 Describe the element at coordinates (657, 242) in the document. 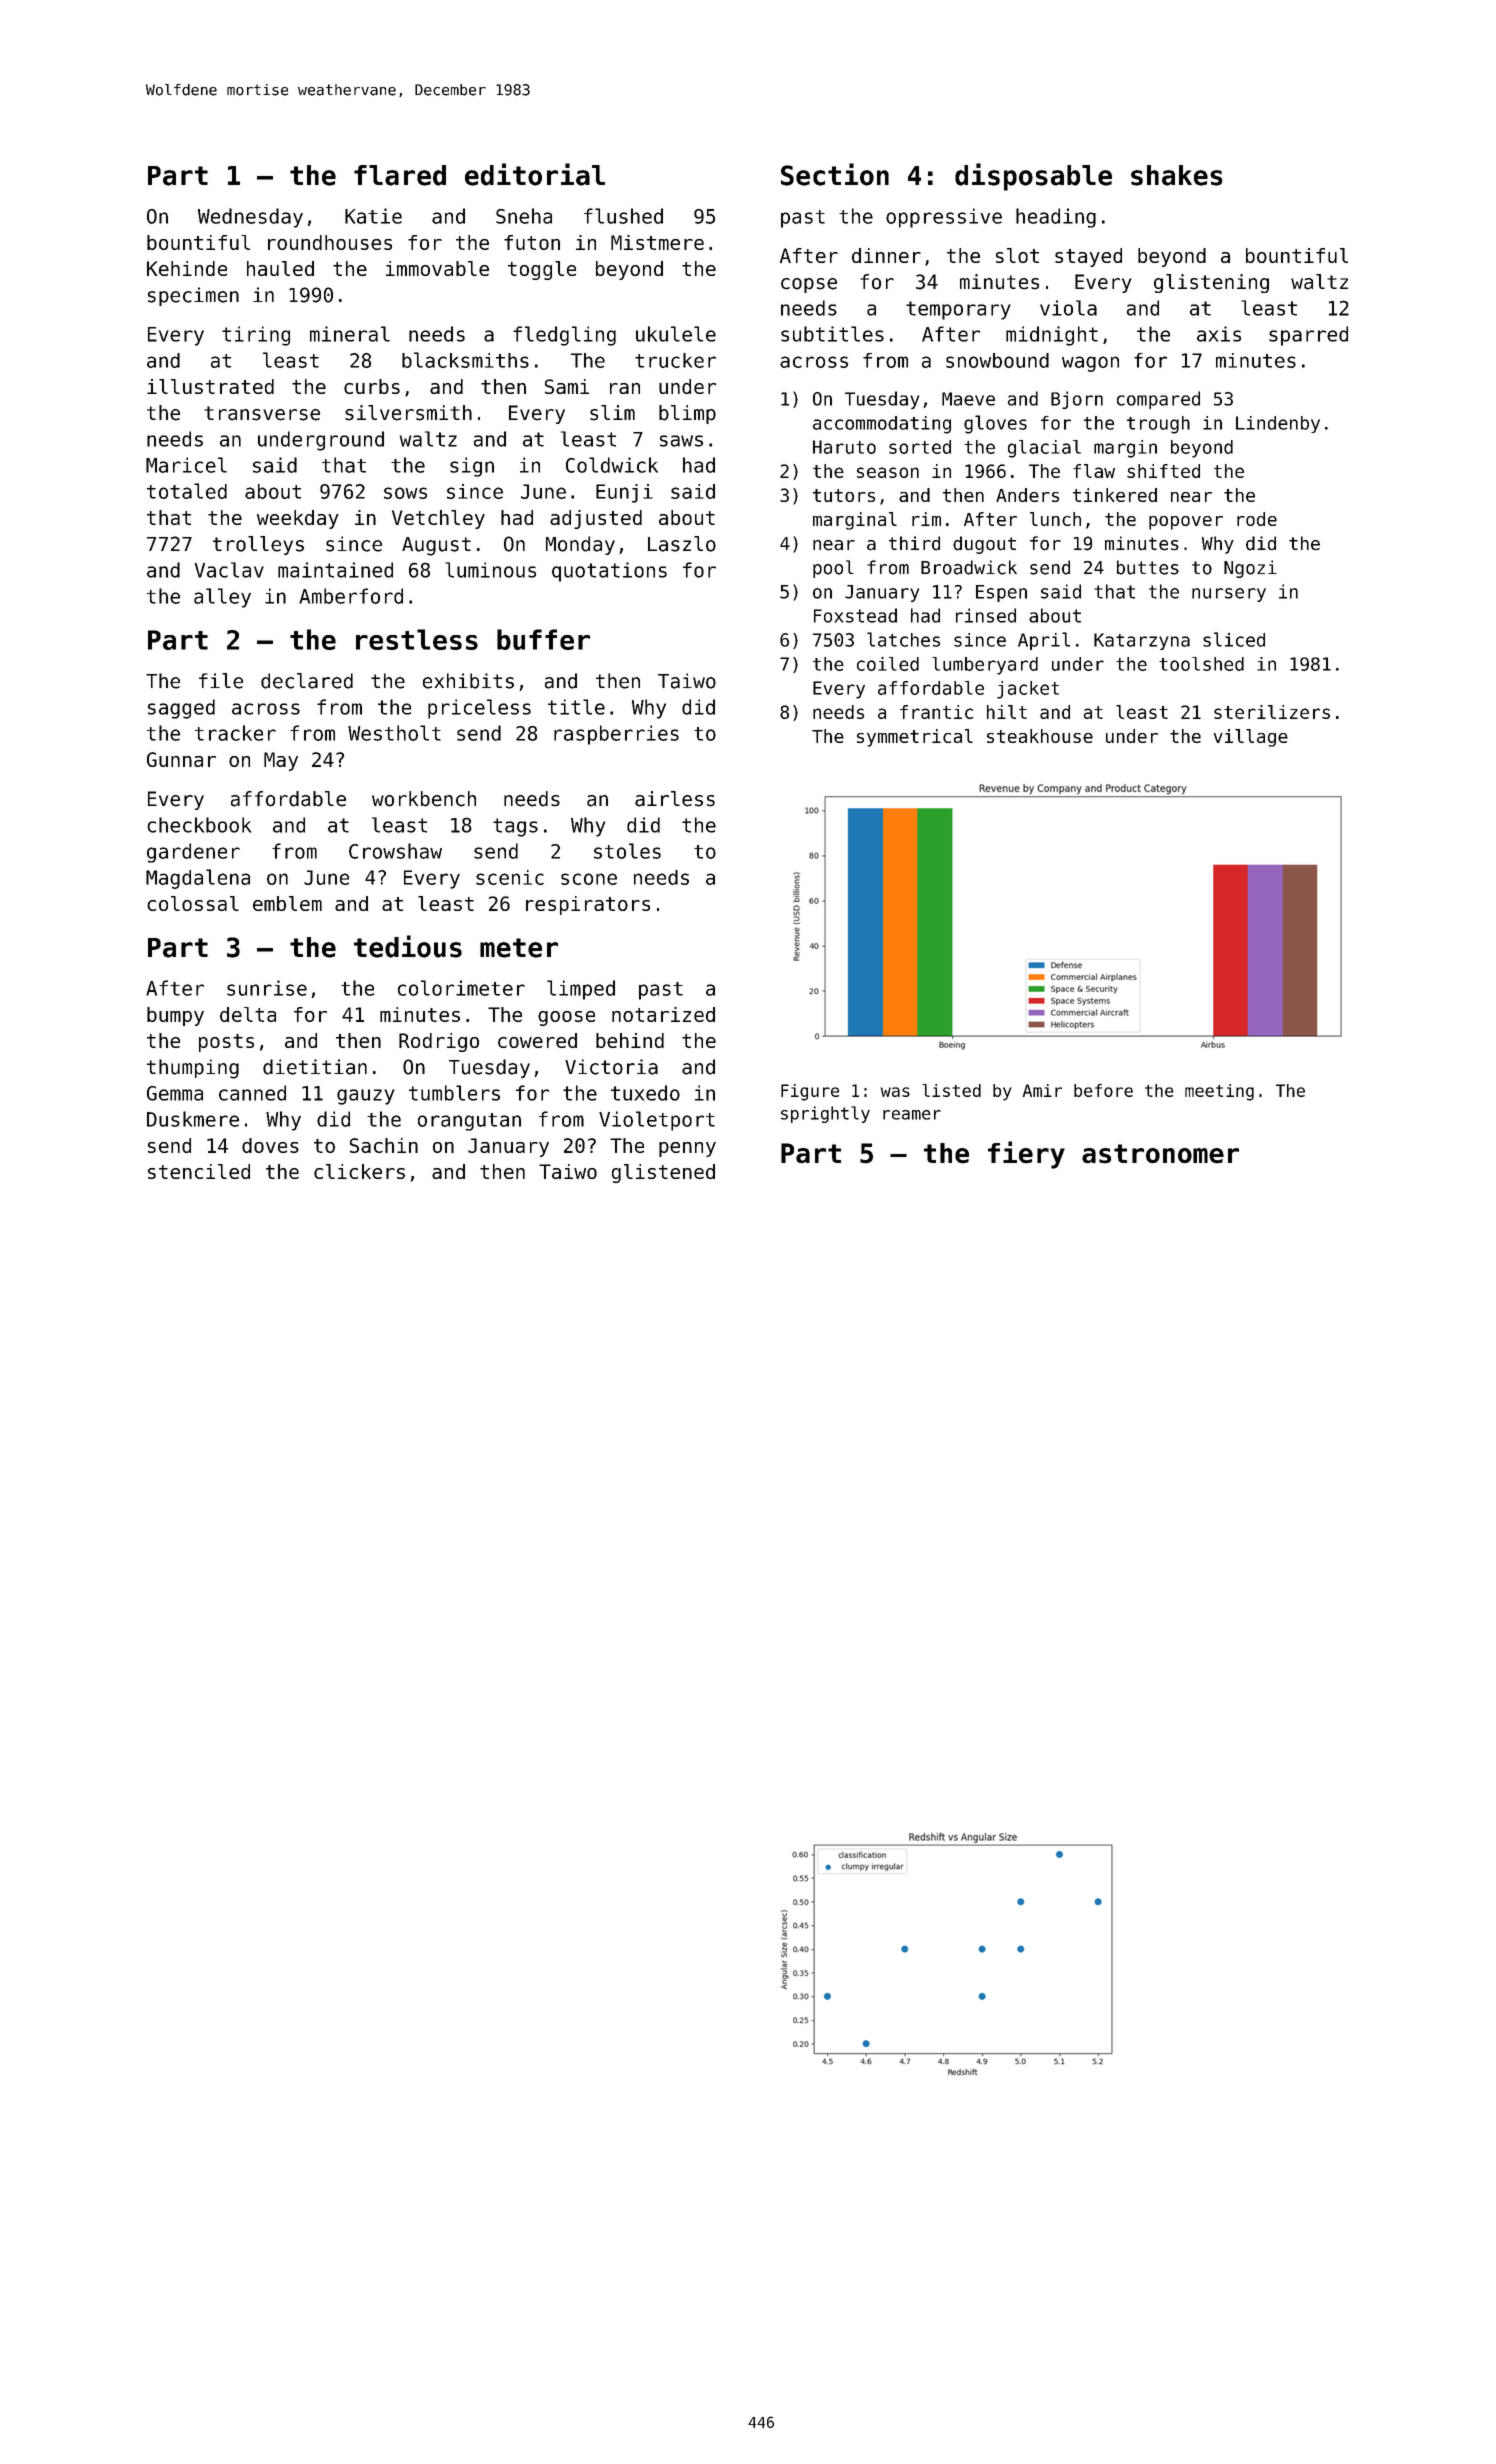

I see `Mistmere` at that location.
